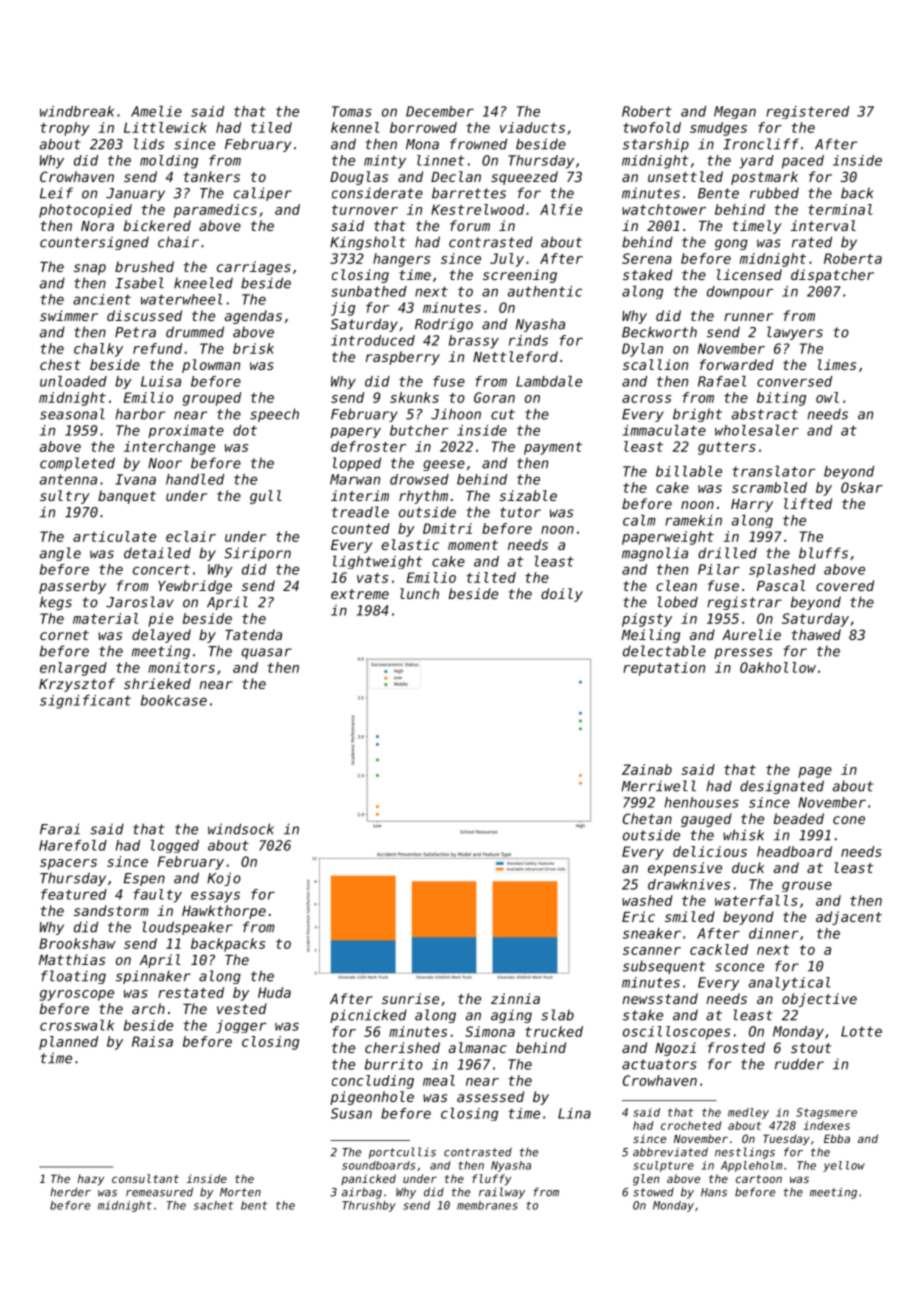 Image resolution: width=924 pixels, height=1308 pixels. Describe the element at coordinates (562, 595) in the document. I see `doily` at that location.
